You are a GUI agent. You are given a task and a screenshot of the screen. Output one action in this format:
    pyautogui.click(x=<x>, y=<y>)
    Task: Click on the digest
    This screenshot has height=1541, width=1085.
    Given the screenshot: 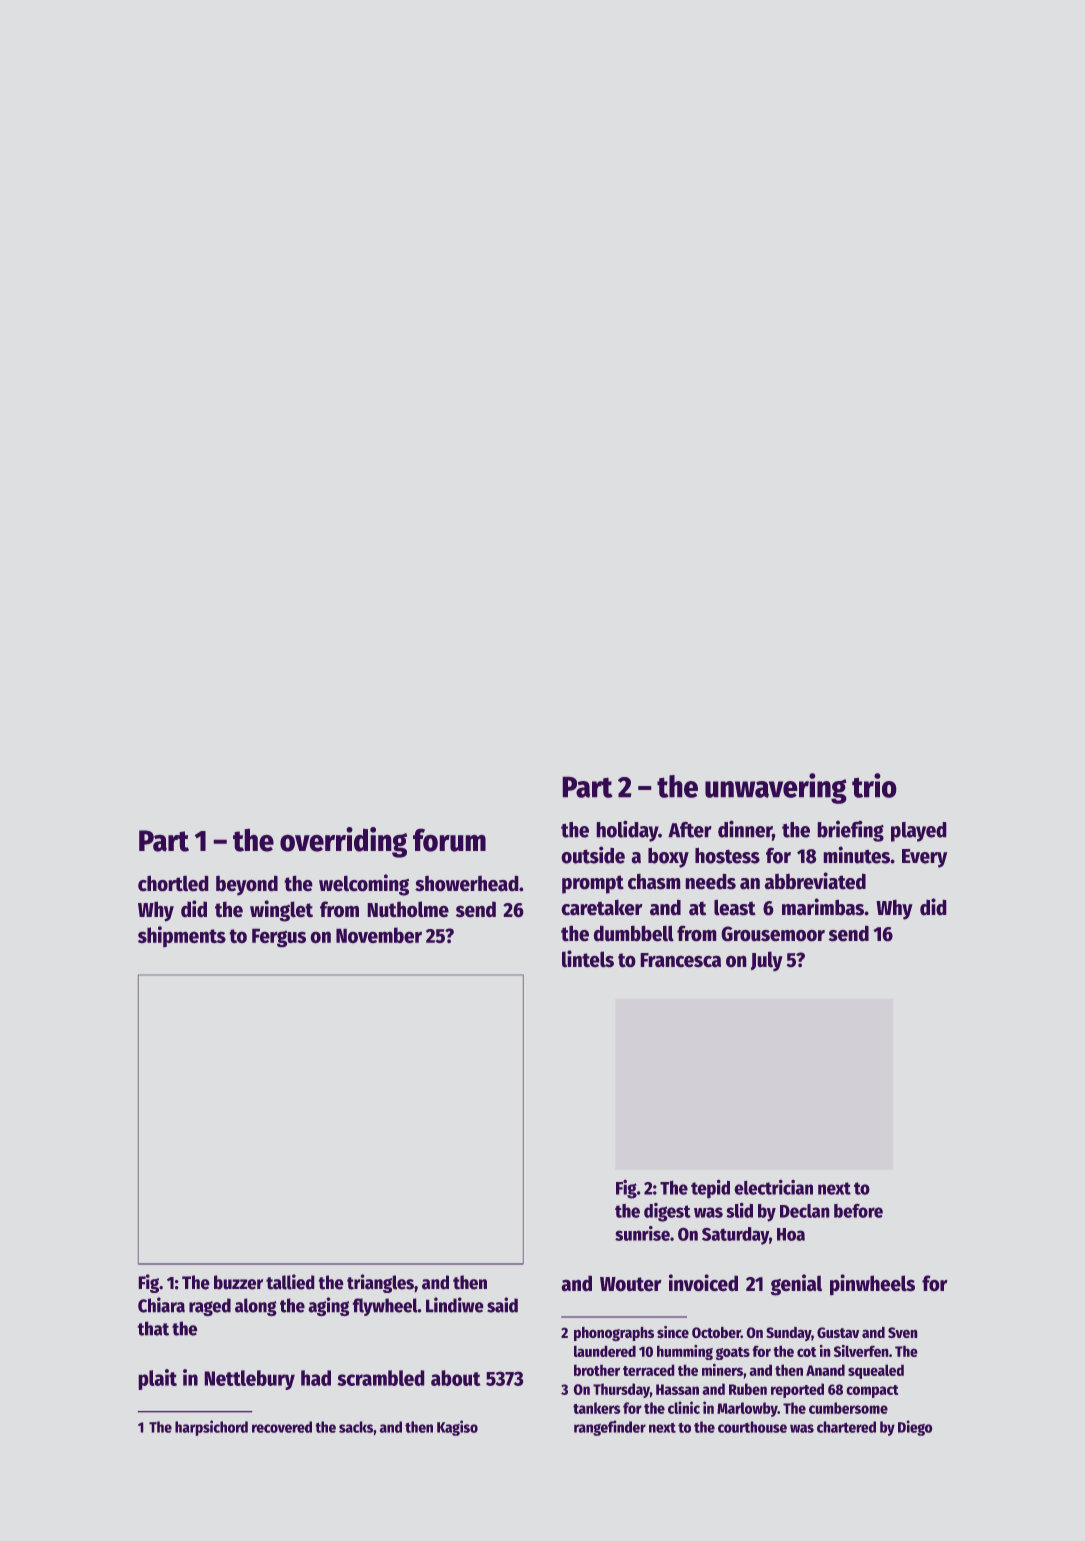 What is the action you would take?
    pyautogui.click(x=667, y=1212)
